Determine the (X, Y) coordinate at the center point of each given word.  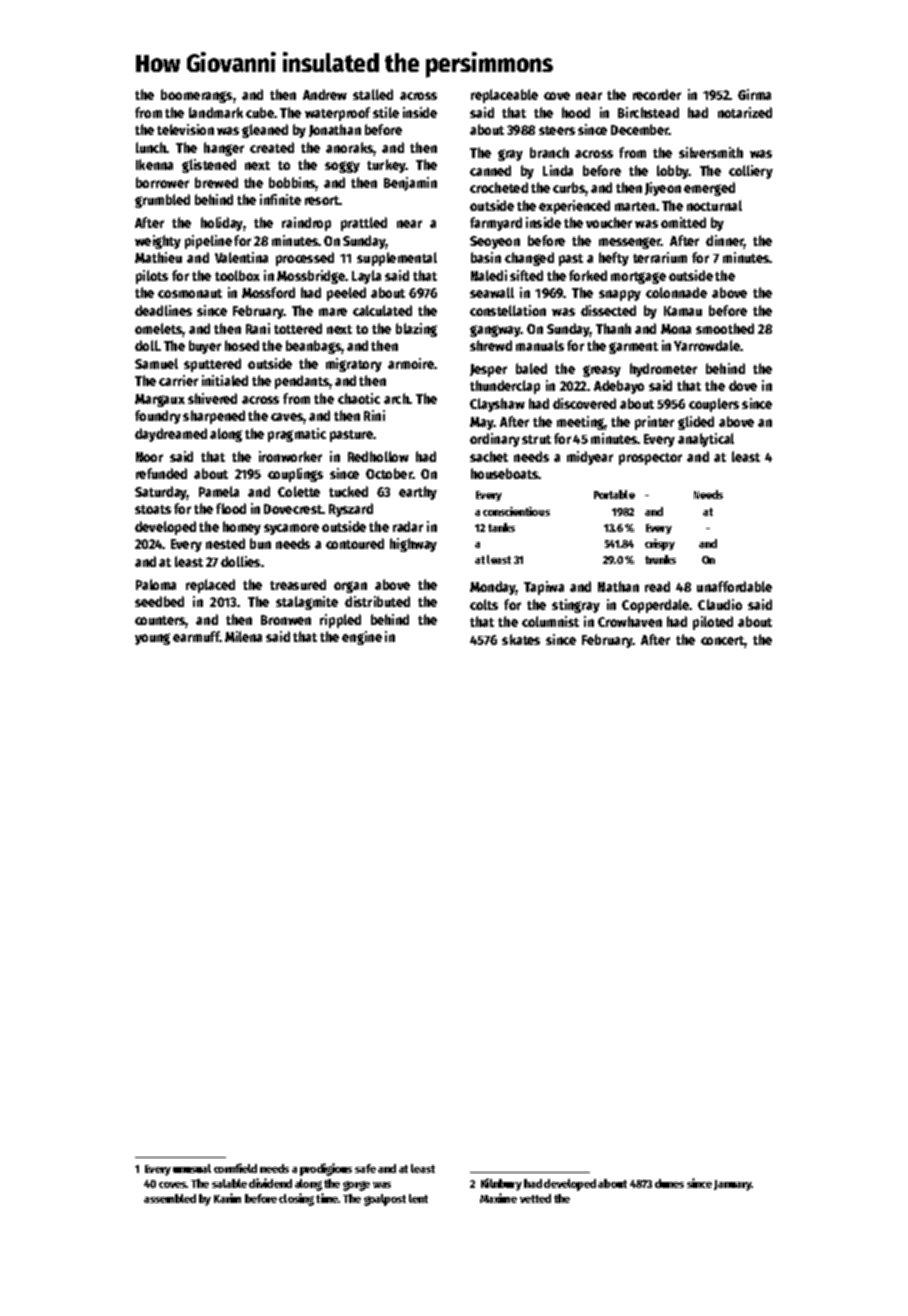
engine (362, 638)
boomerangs (196, 96)
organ (350, 587)
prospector (650, 459)
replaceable (504, 96)
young (152, 639)
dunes (669, 1183)
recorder (657, 94)
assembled (170, 1198)
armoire (411, 363)
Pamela (219, 491)
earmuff (196, 636)
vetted (535, 1198)
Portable (614, 494)
